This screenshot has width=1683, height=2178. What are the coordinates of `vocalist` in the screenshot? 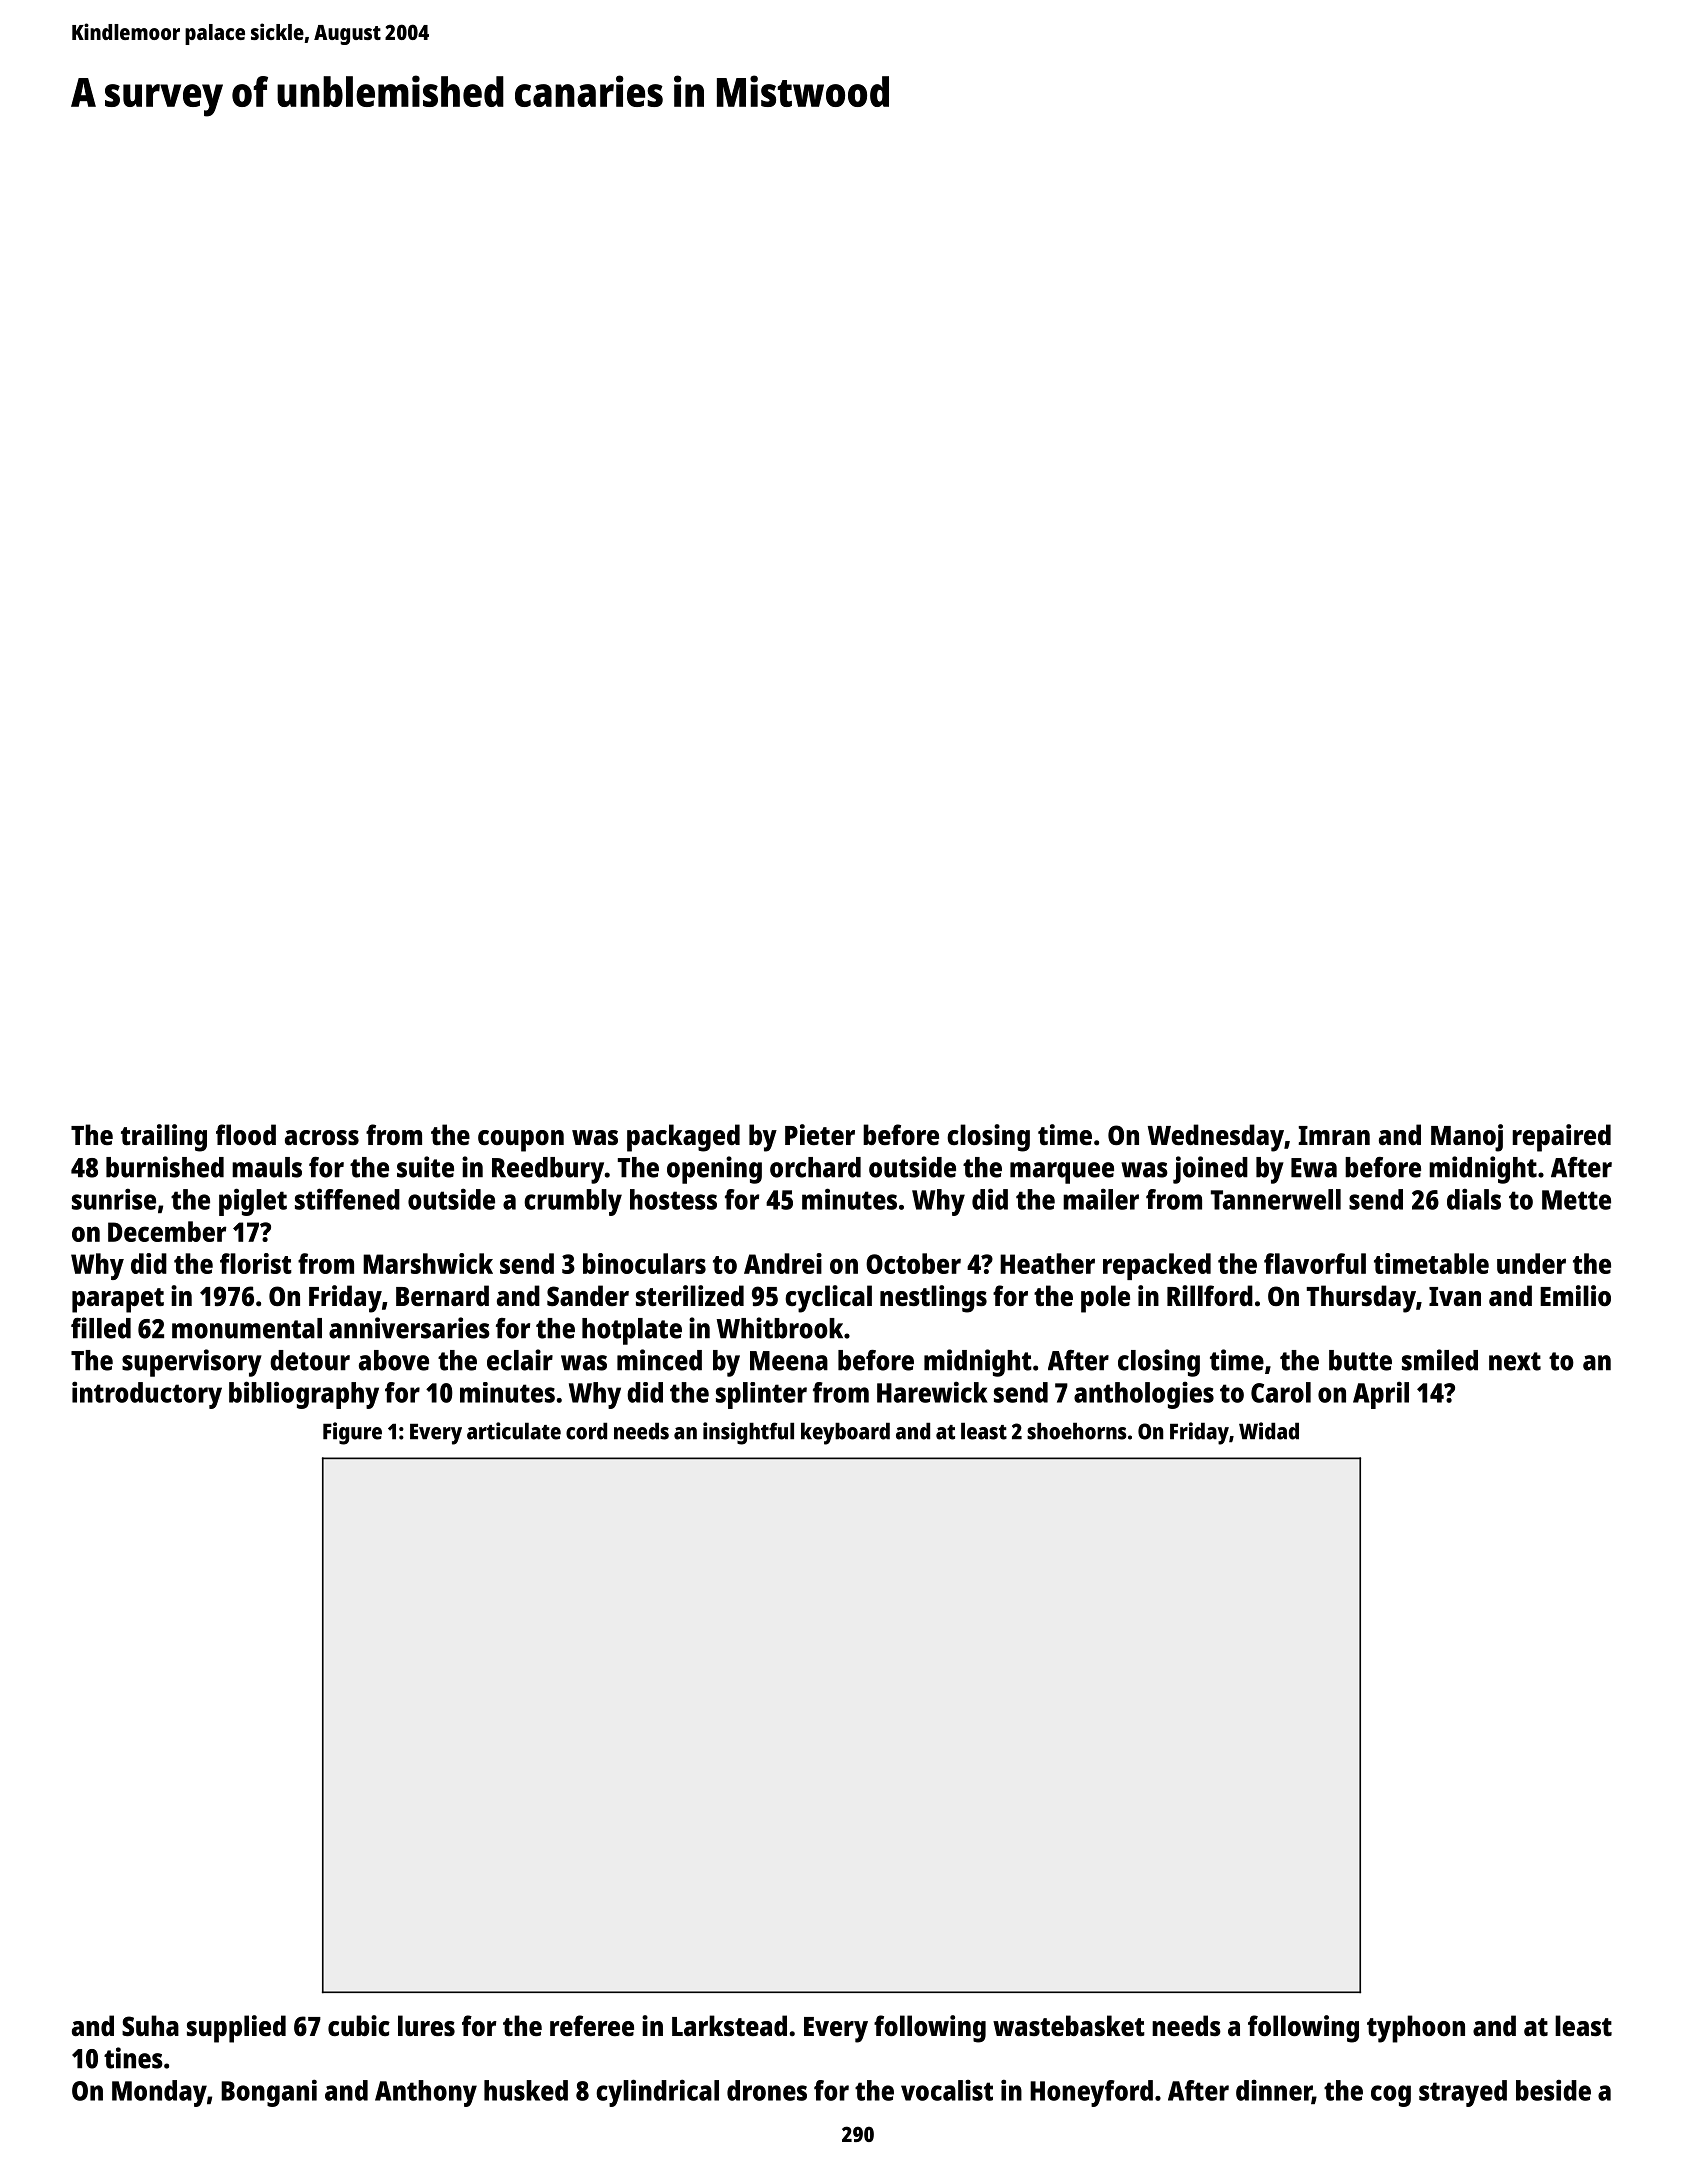 It's located at (947, 2090).
